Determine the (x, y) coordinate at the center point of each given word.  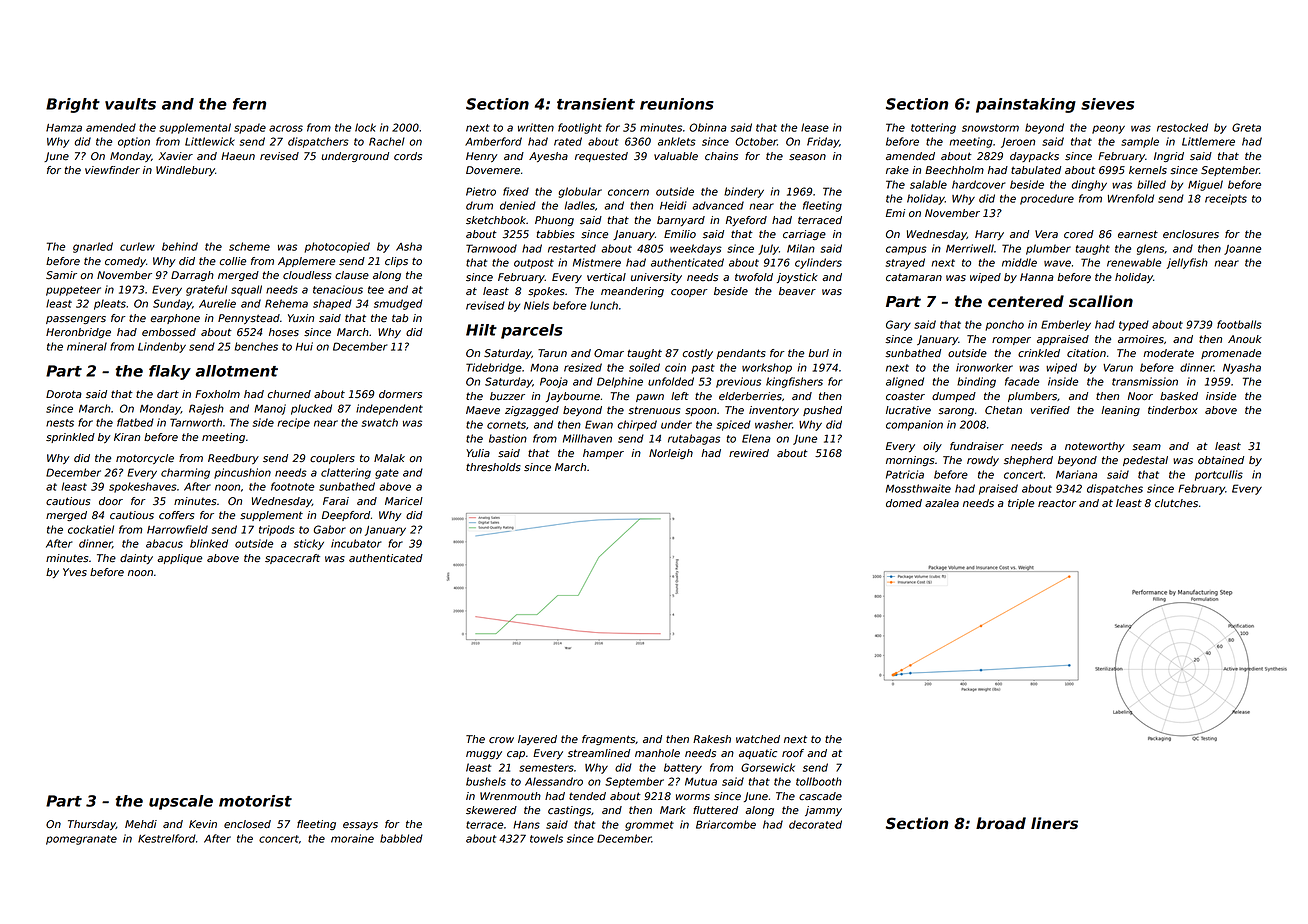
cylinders (818, 263)
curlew (137, 246)
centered (1026, 301)
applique (179, 559)
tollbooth (819, 781)
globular (580, 192)
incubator (356, 543)
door (111, 501)
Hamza (64, 128)
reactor (1057, 503)
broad (1001, 823)
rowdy (983, 461)
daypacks (1034, 157)
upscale (181, 802)
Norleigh (671, 454)
